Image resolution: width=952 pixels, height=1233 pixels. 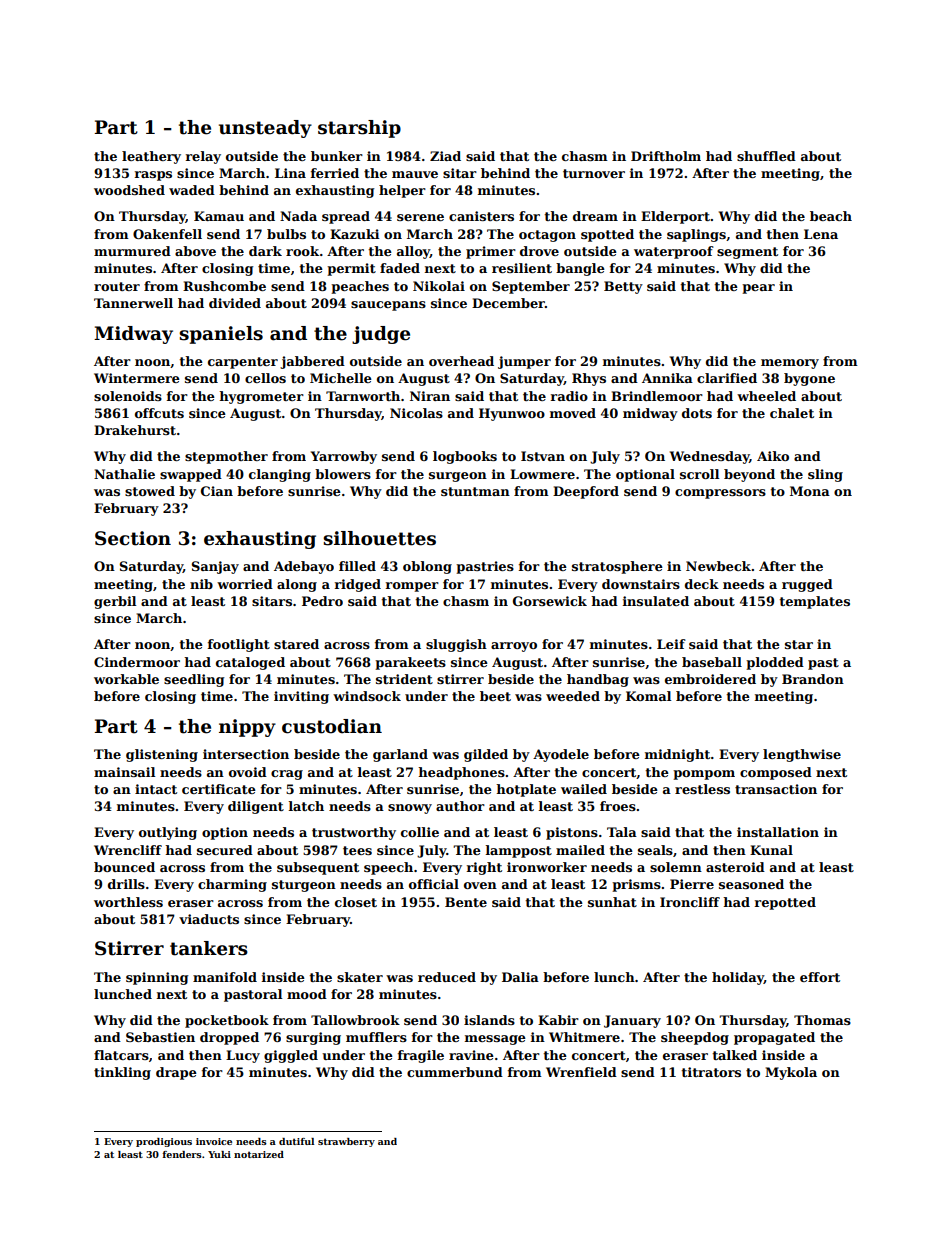 I want to click on silhouettes, so click(x=379, y=538).
